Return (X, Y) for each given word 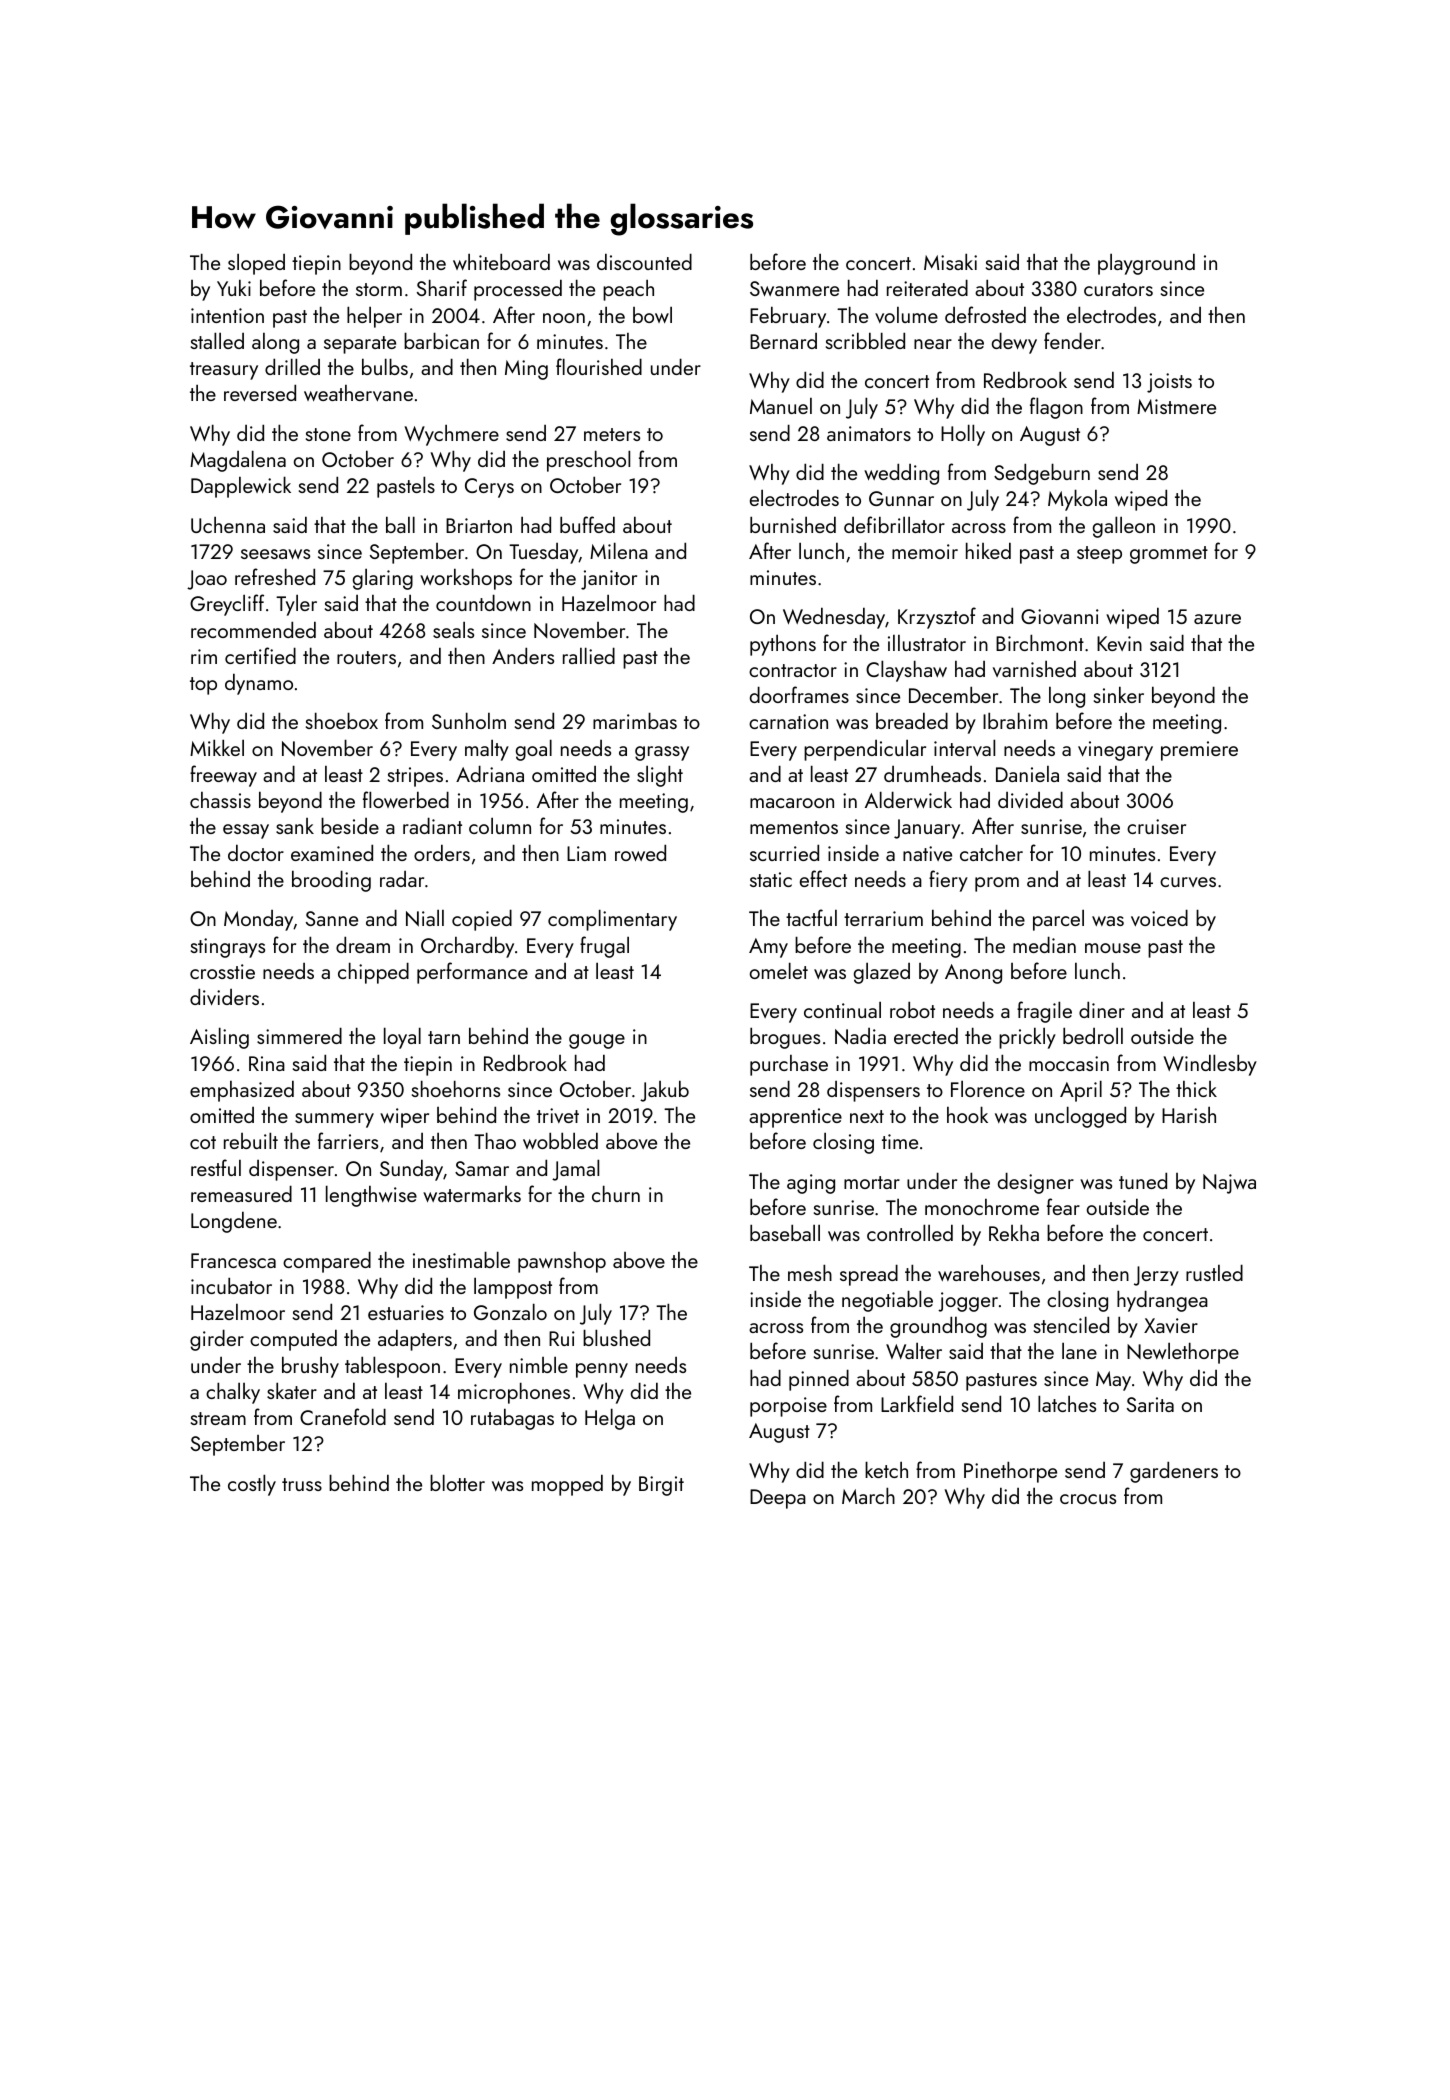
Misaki (950, 261)
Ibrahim (1015, 720)
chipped (373, 973)
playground (1146, 264)
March (868, 1495)
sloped (256, 264)
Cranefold (343, 1416)
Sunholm (469, 720)
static (771, 879)
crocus (1088, 1499)
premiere (1199, 751)
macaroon (792, 803)
